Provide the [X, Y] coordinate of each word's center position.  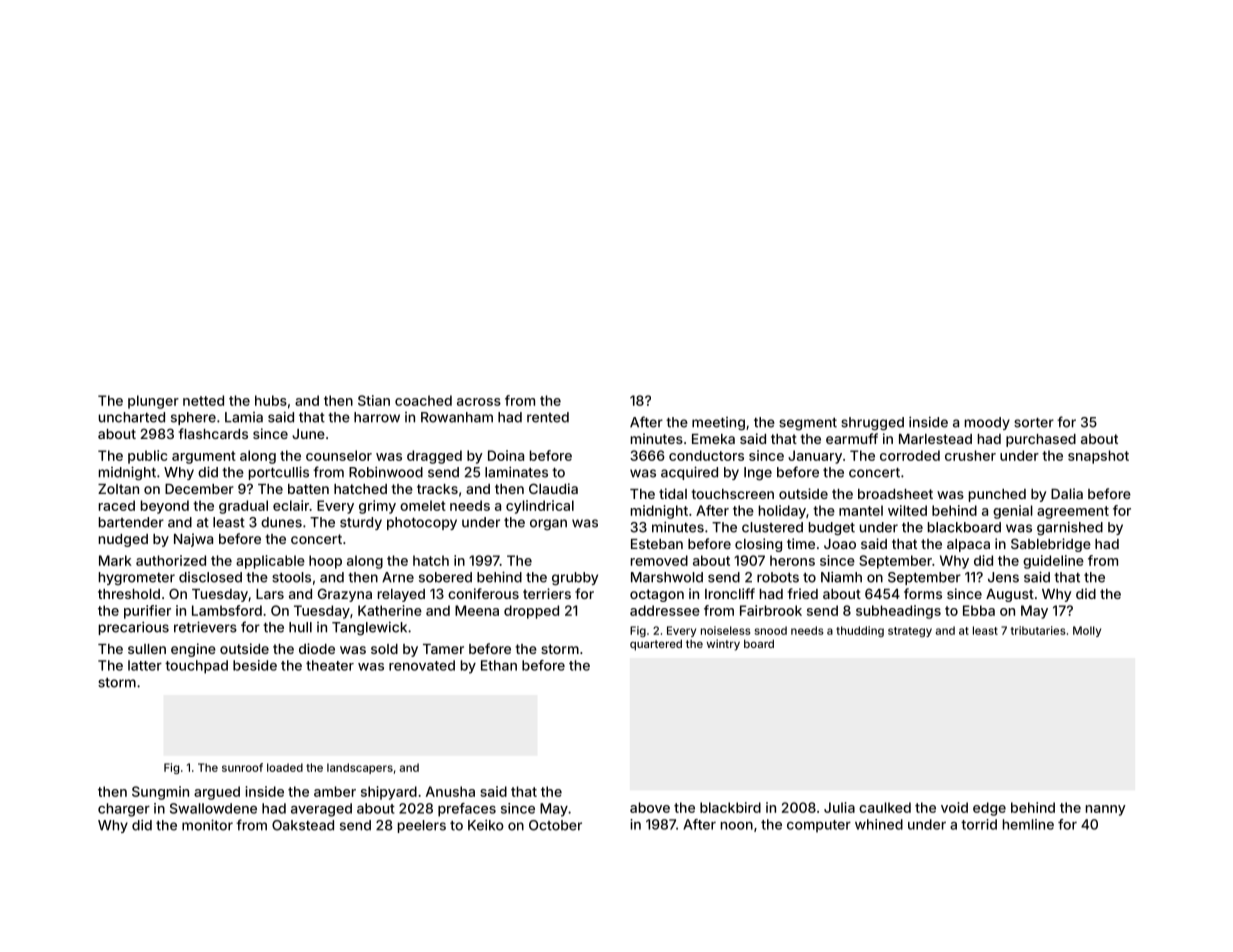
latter [145, 665]
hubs [271, 400]
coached [423, 400]
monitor [207, 825]
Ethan [499, 665]
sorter [1034, 423]
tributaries [1038, 630]
